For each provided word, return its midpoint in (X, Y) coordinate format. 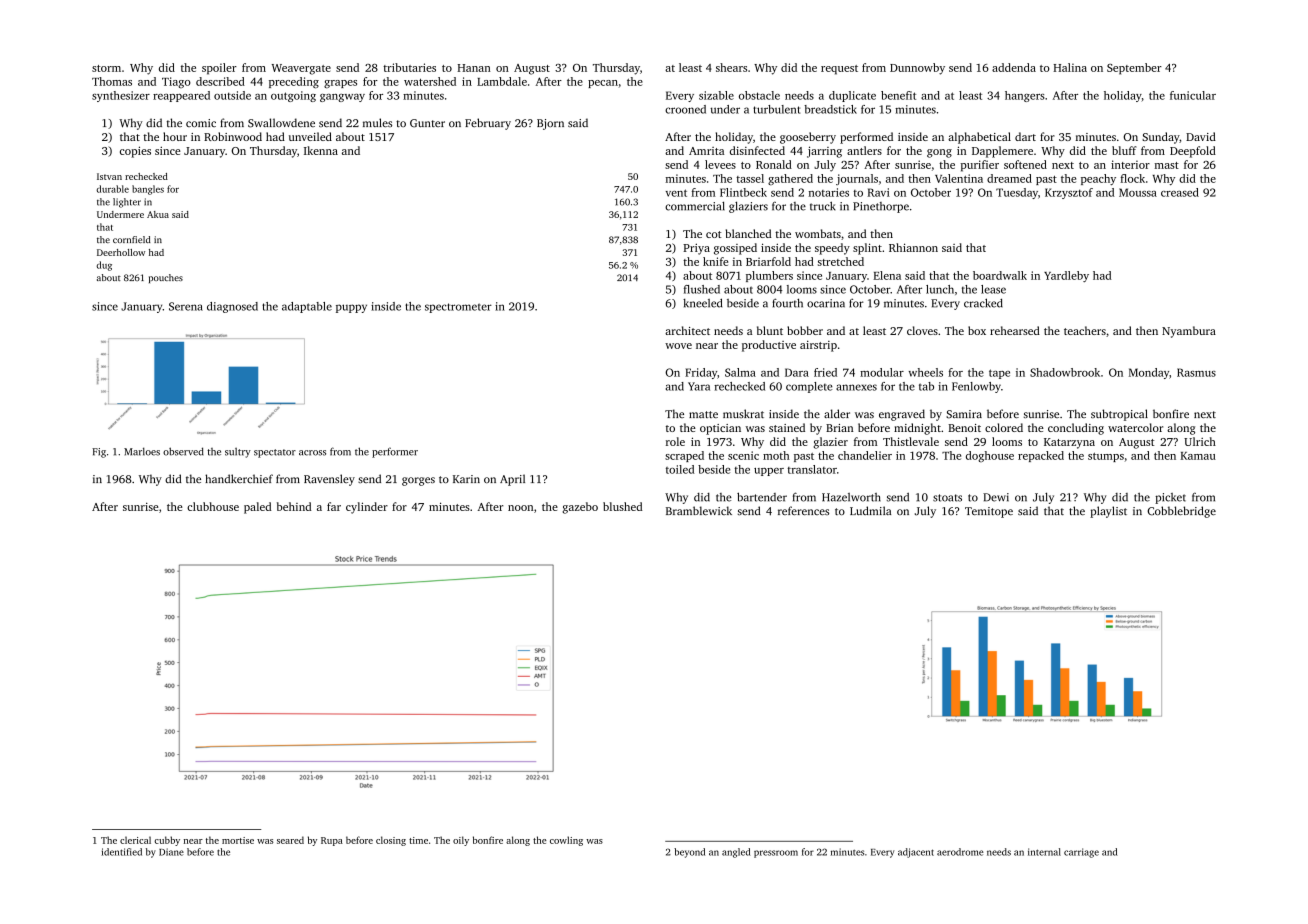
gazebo (580, 508)
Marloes (142, 451)
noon (520, 508)
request (839, 70)
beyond (689, 853)
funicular (1193, 95)
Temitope (989, 512)
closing (391, 841)
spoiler (219, 69)
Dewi (996, 497)
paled (257, 508)
